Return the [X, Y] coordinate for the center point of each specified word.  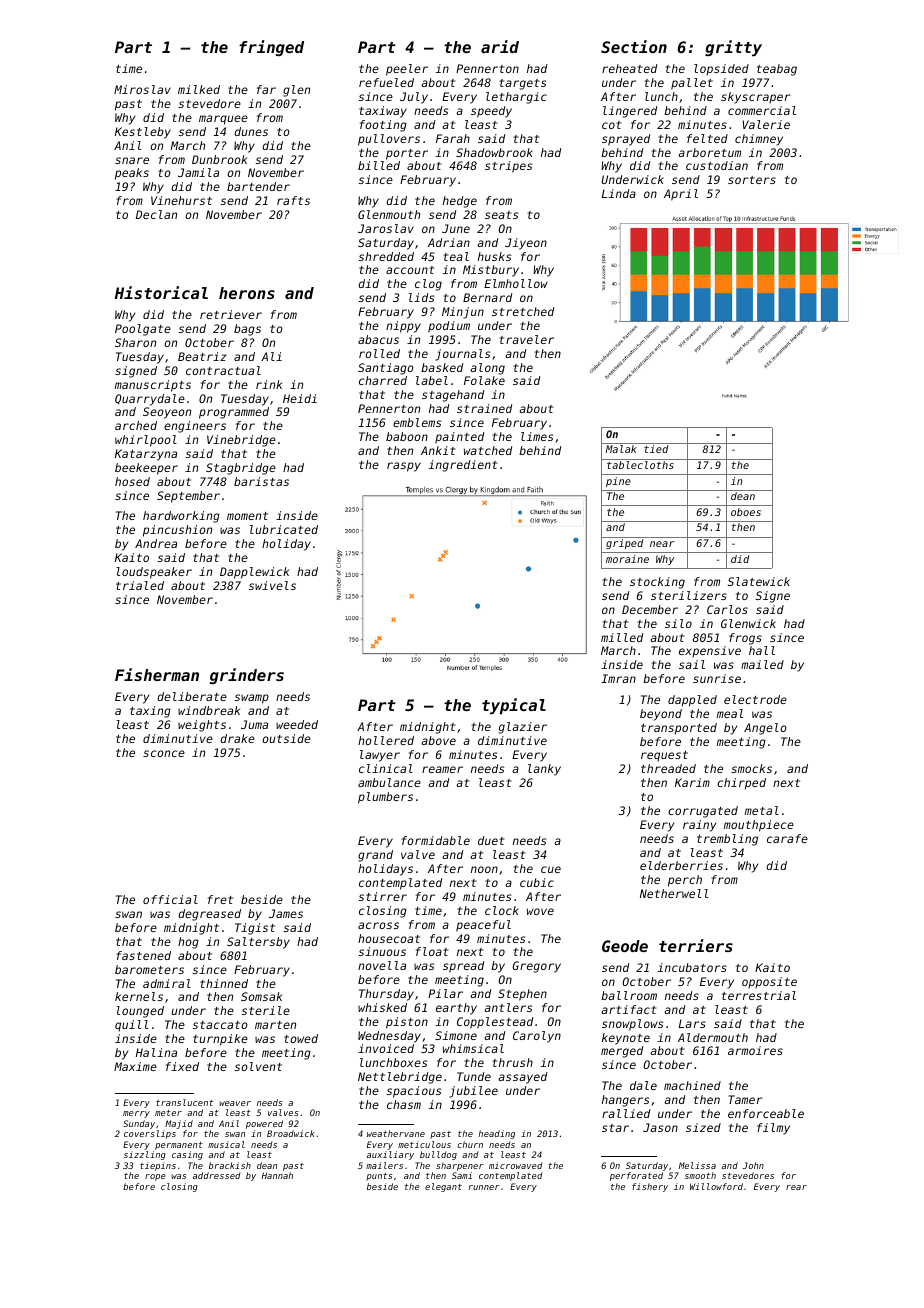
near [662, 544]
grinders [247, 676]
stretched [523, 311]
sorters [752, 180]
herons [247, 293]
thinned [224, 983]
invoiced [386, 1048]
